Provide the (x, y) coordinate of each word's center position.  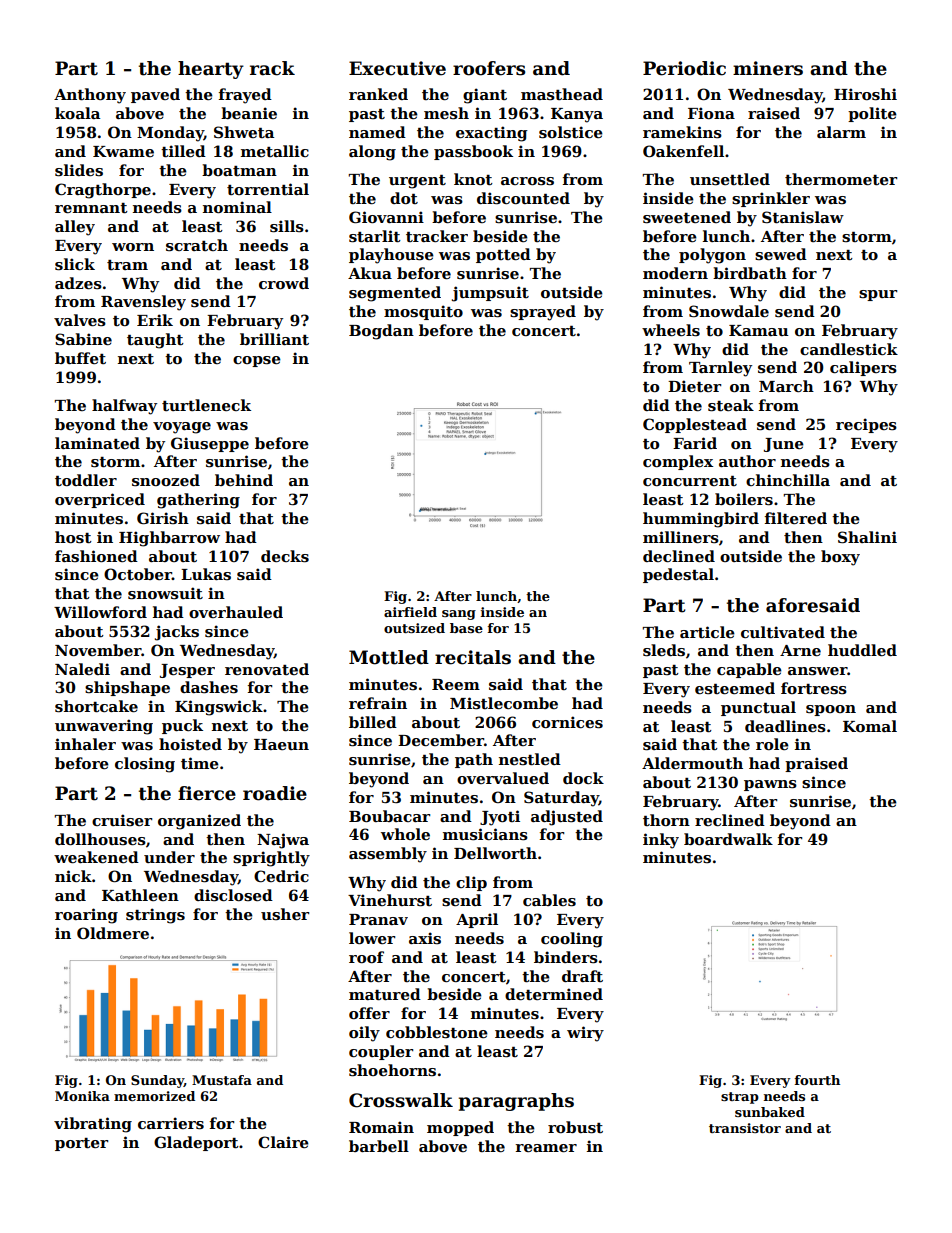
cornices (567, 722)
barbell (379, 1146)
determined (554, 994)
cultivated (783, 632)
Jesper (187, 671)
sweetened (687, 217)
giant (485, 96)
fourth (817, 1080)
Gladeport (196, 1143)
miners (768, 68)
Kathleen (140, 895)
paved (155, 95)
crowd (284, 283)
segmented (395, 294)
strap (740, 1098)
